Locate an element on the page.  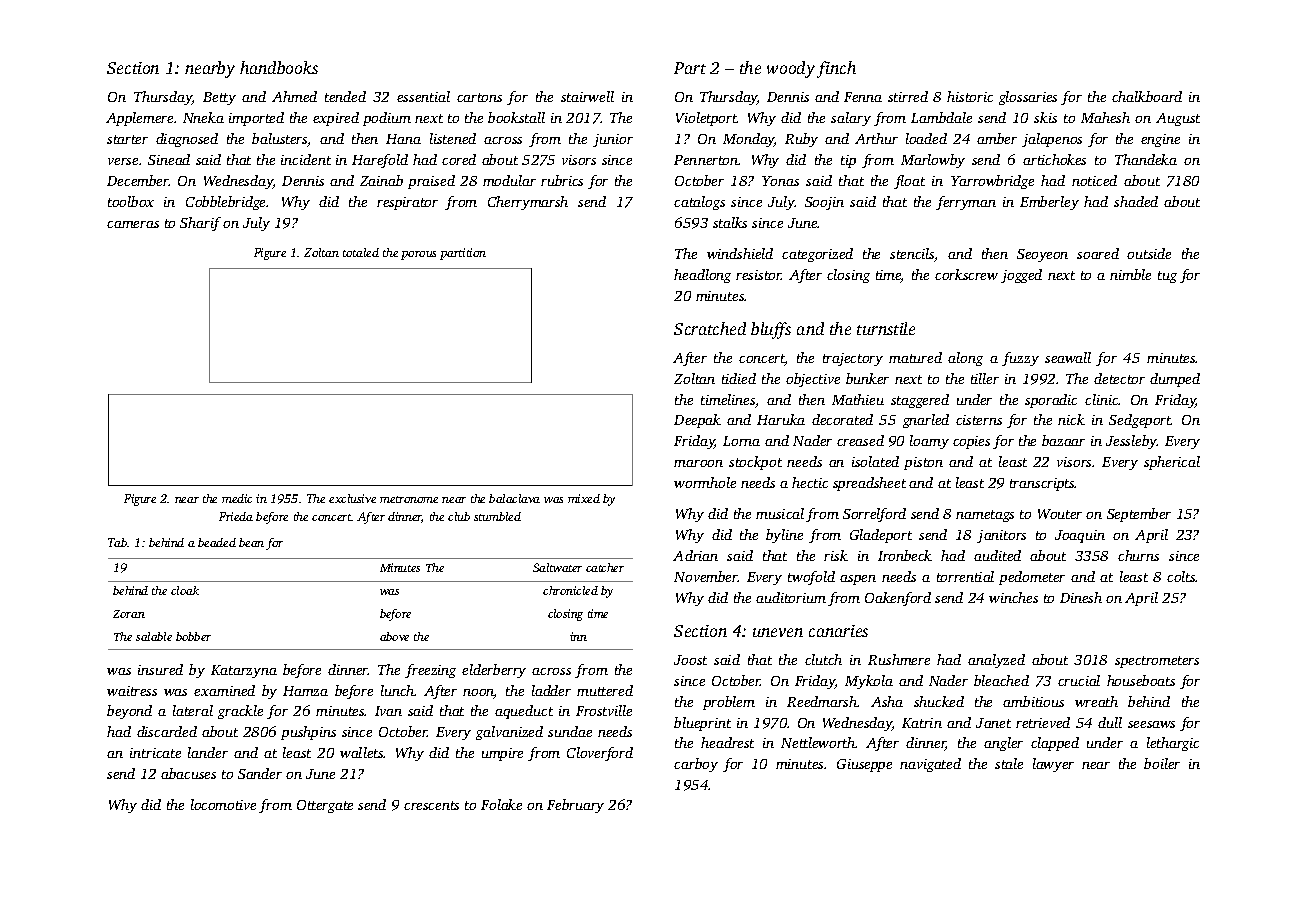
bobber is located at coordinates (193, 636).
